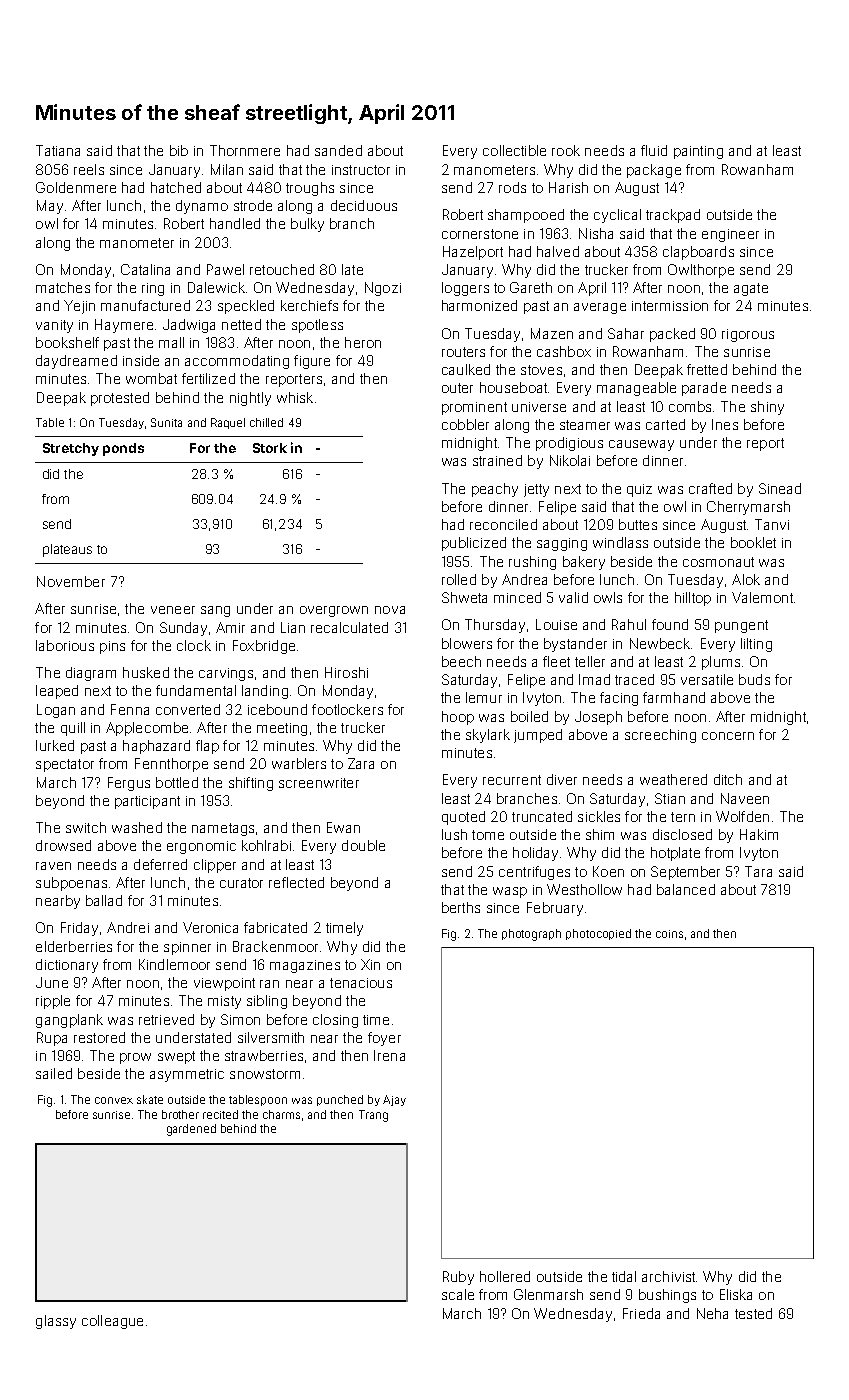 The image size is (849, 1400). I want to click on prow, so click(135, 1058).
